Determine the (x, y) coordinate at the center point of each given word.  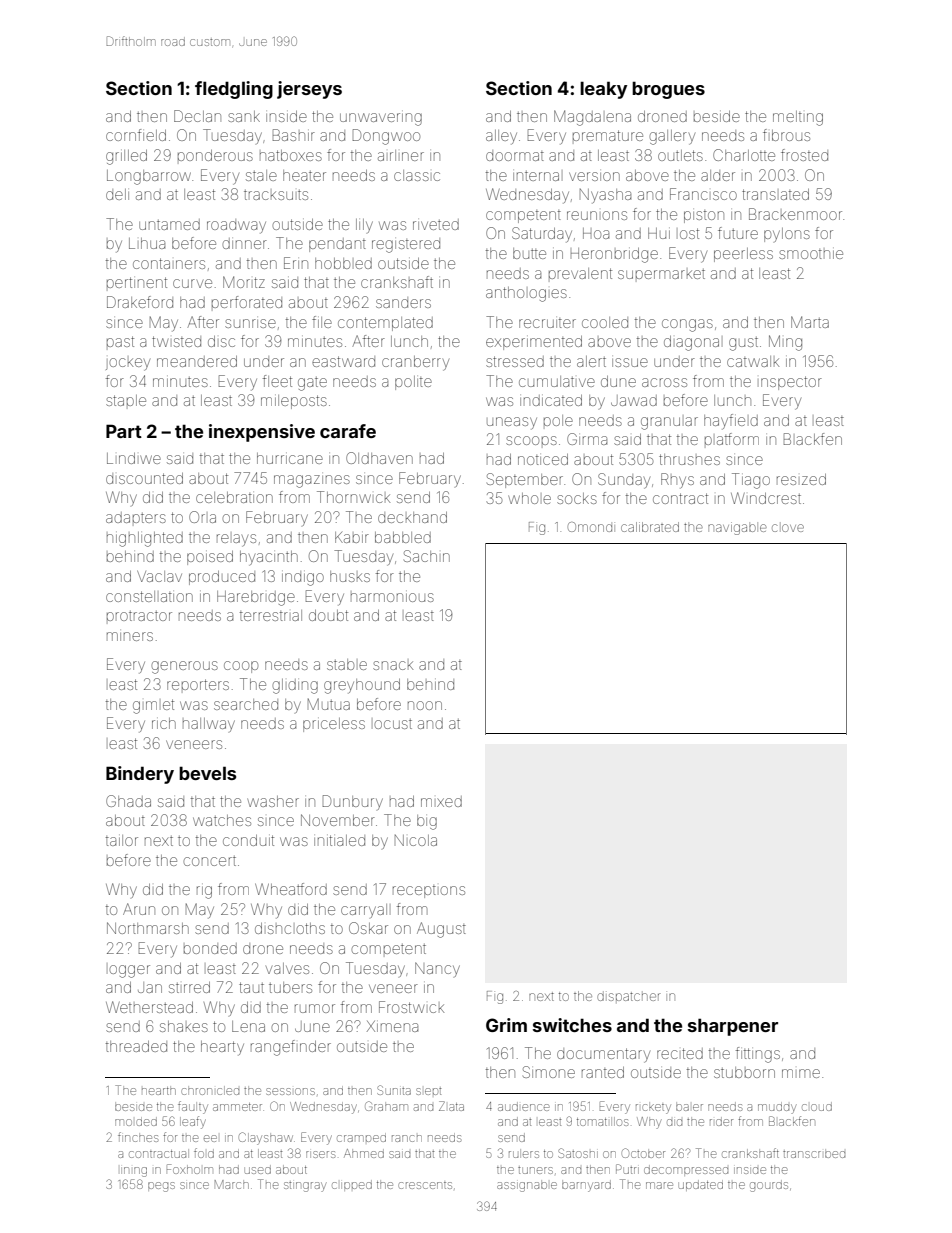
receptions (429, 891)
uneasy (512, 423)
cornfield (136, 135)
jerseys (309, 90)
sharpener (733, 1027)
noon (425, 705)
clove (788, 528)
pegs (161, 1187)
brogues (668, 90)
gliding (295, 686)
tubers (290, 987)
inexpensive (262, 433)
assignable (527, 1187)
